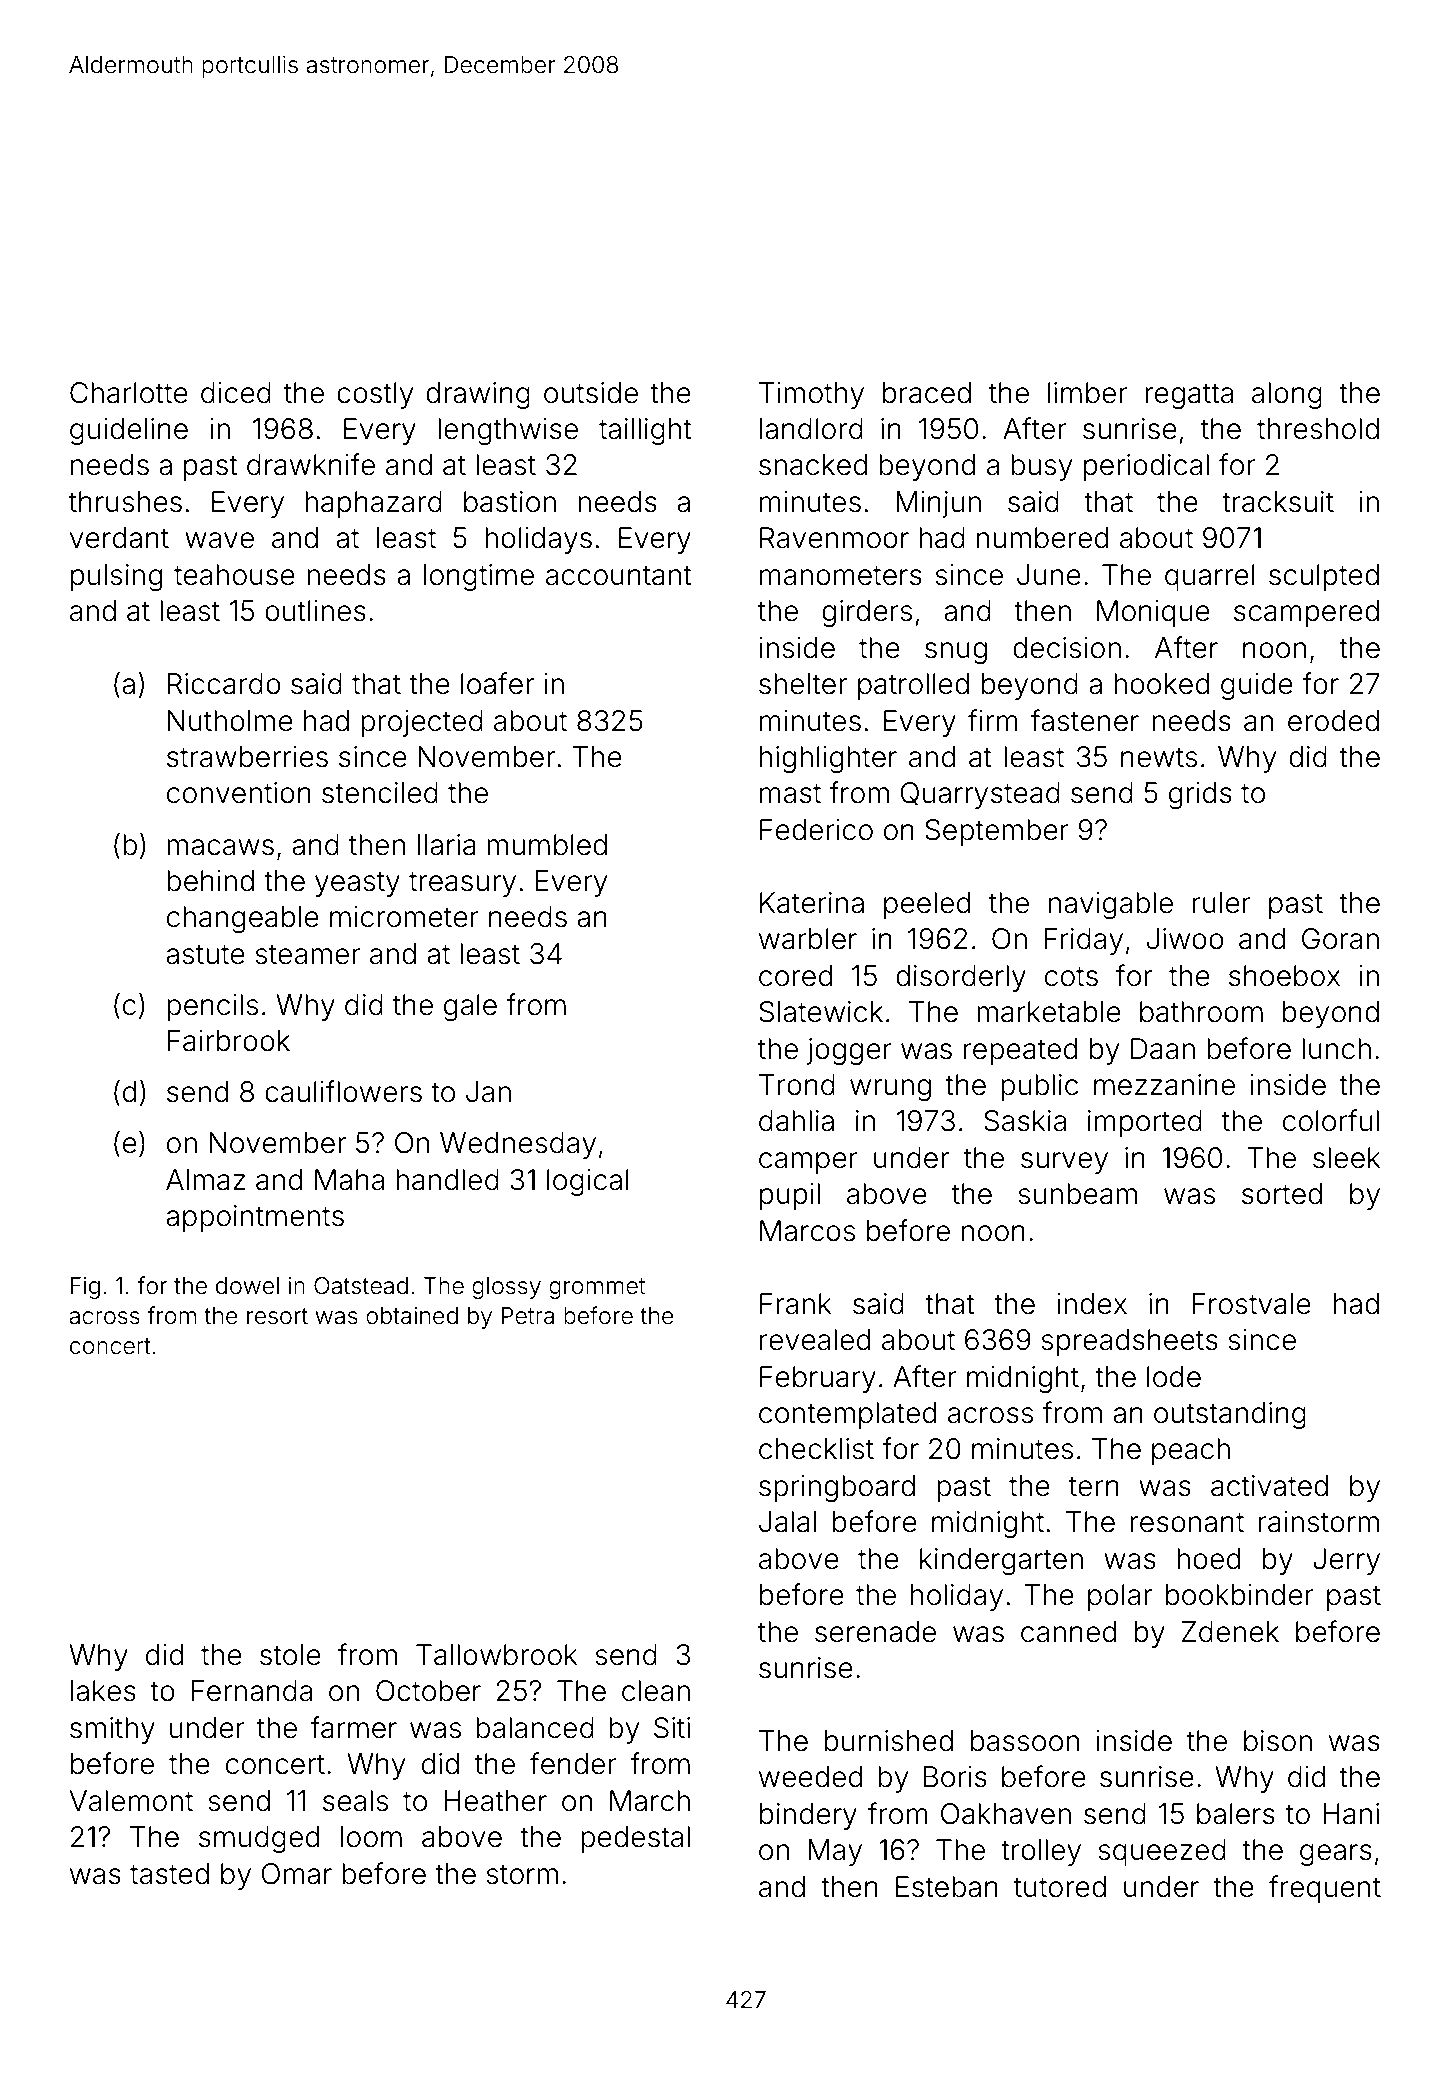 This screenshot has width=1450, height=2100. Describe the element at coordinates (296, 1874) in the screenshot. I see `Omar` at that location.
